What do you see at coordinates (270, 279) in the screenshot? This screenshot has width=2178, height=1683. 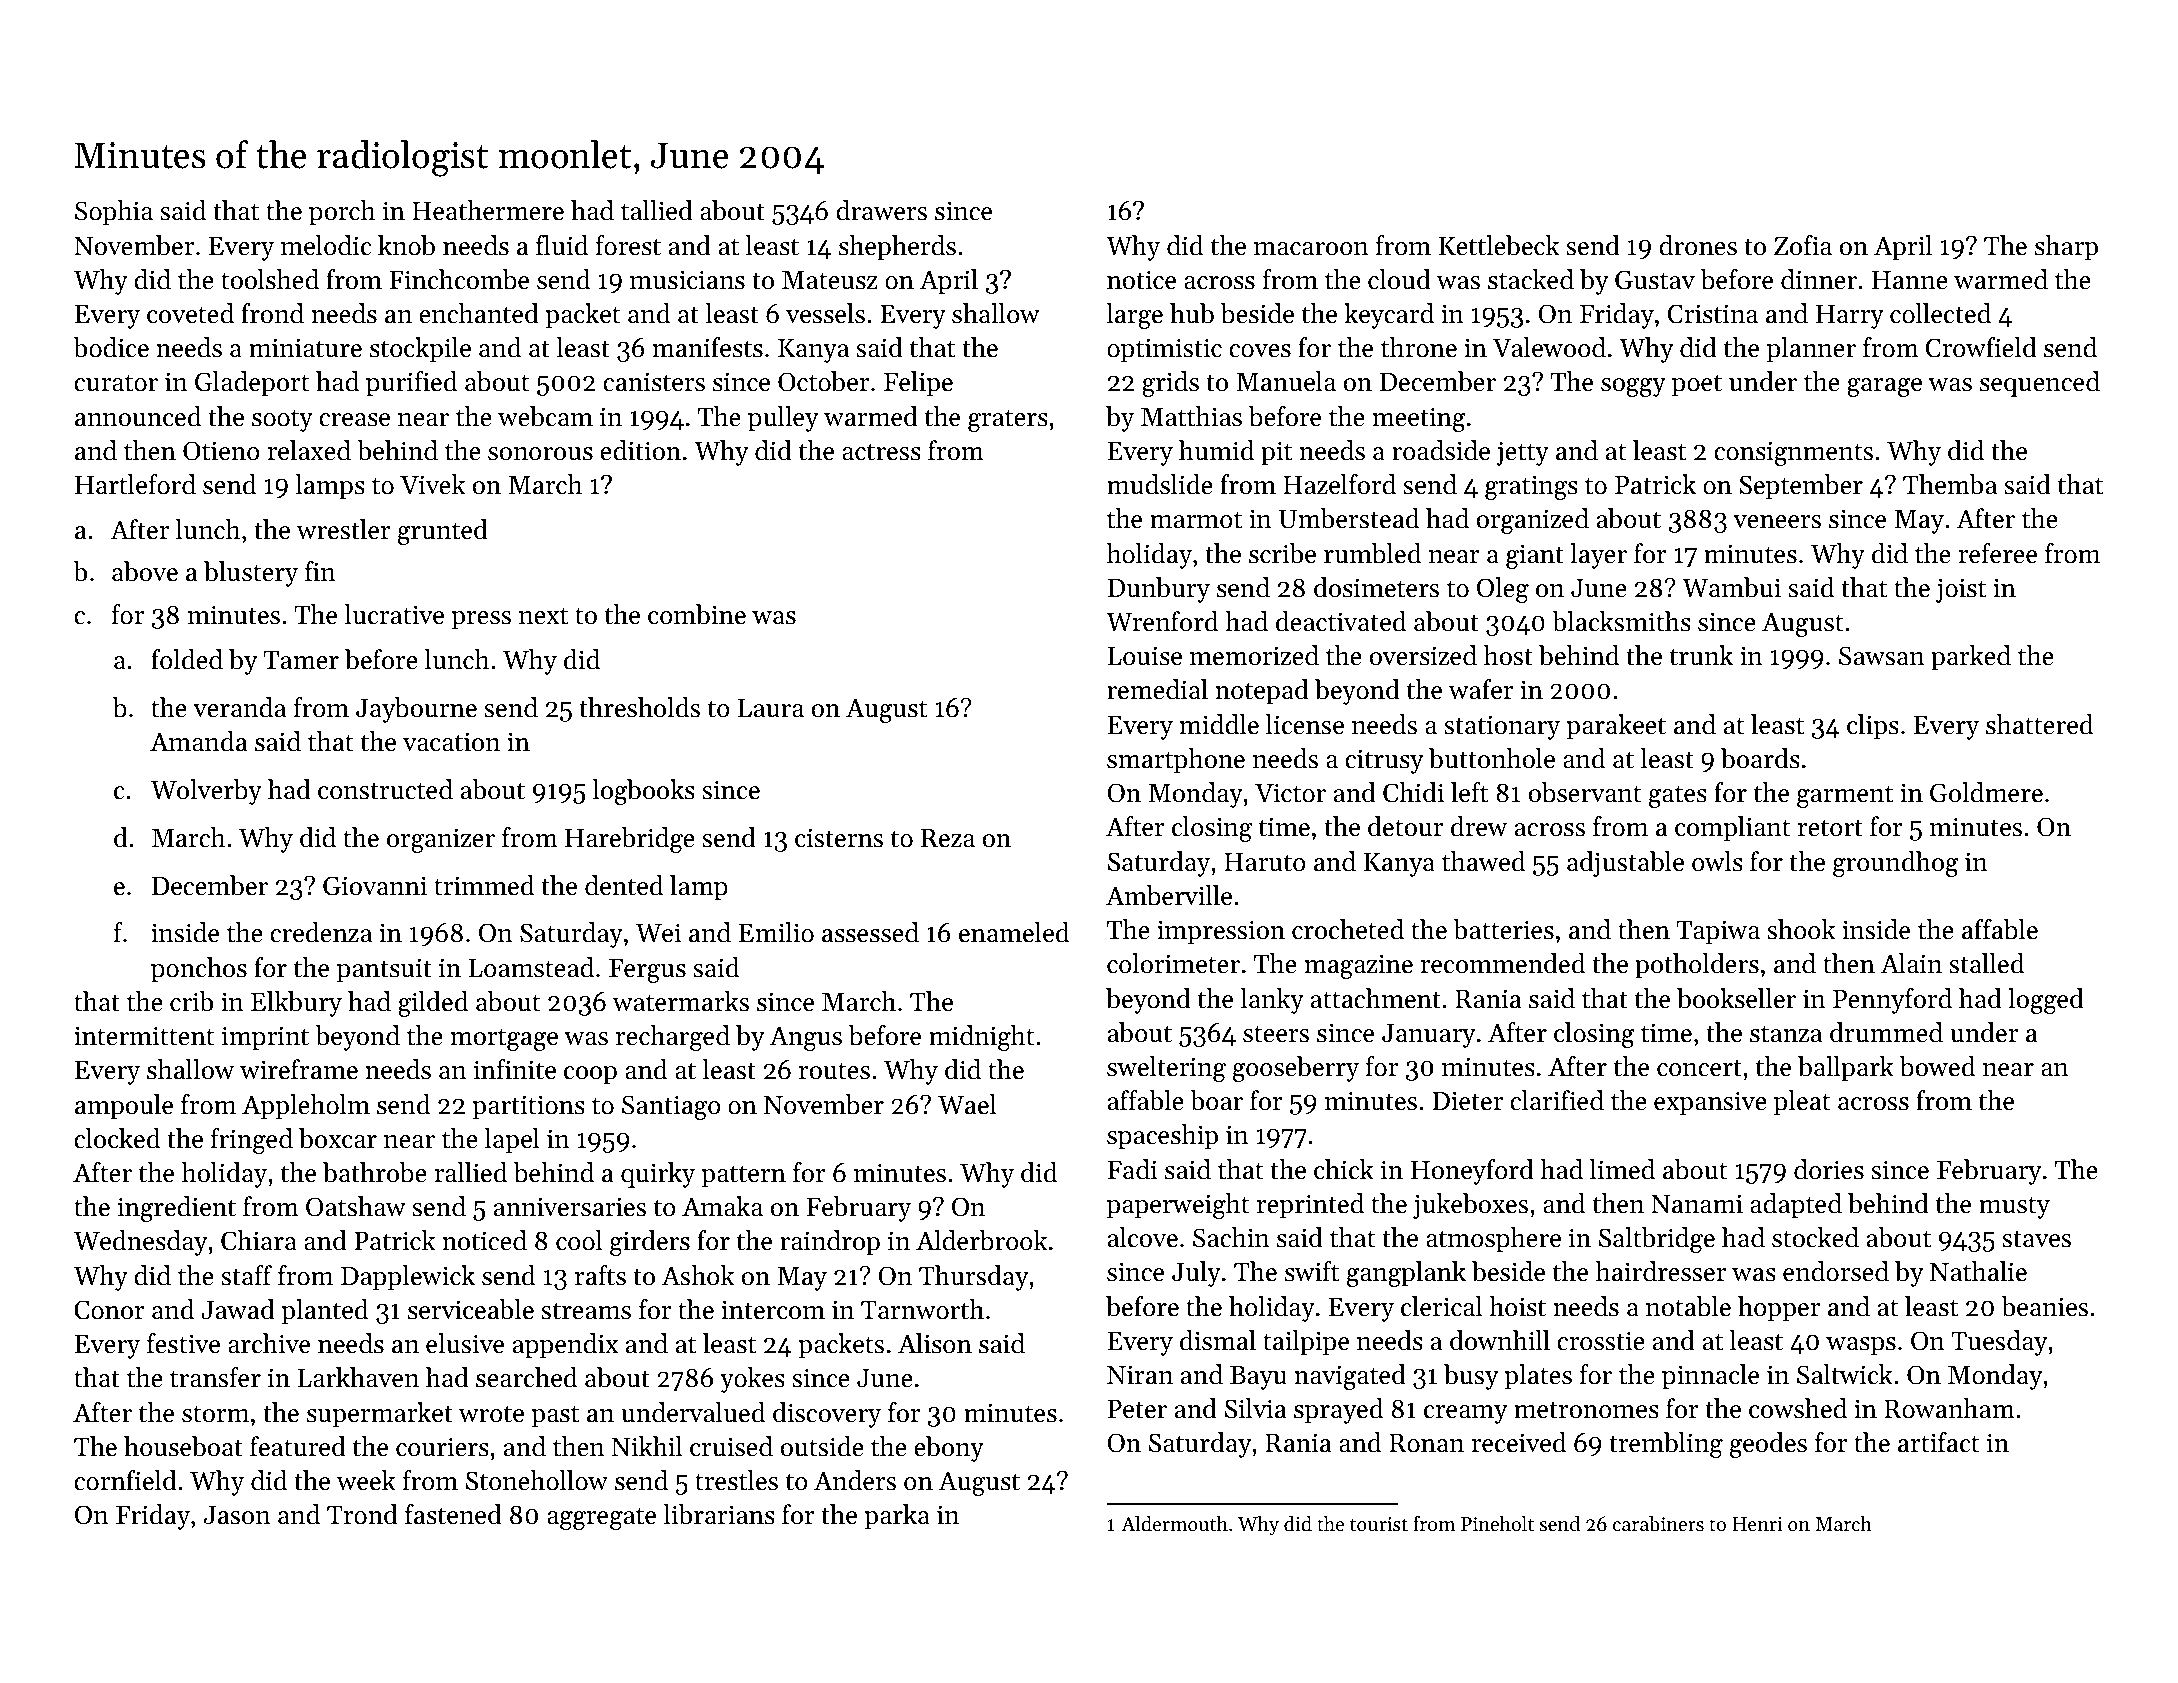 I see `toolshed` at bounding box center [270, 279].
